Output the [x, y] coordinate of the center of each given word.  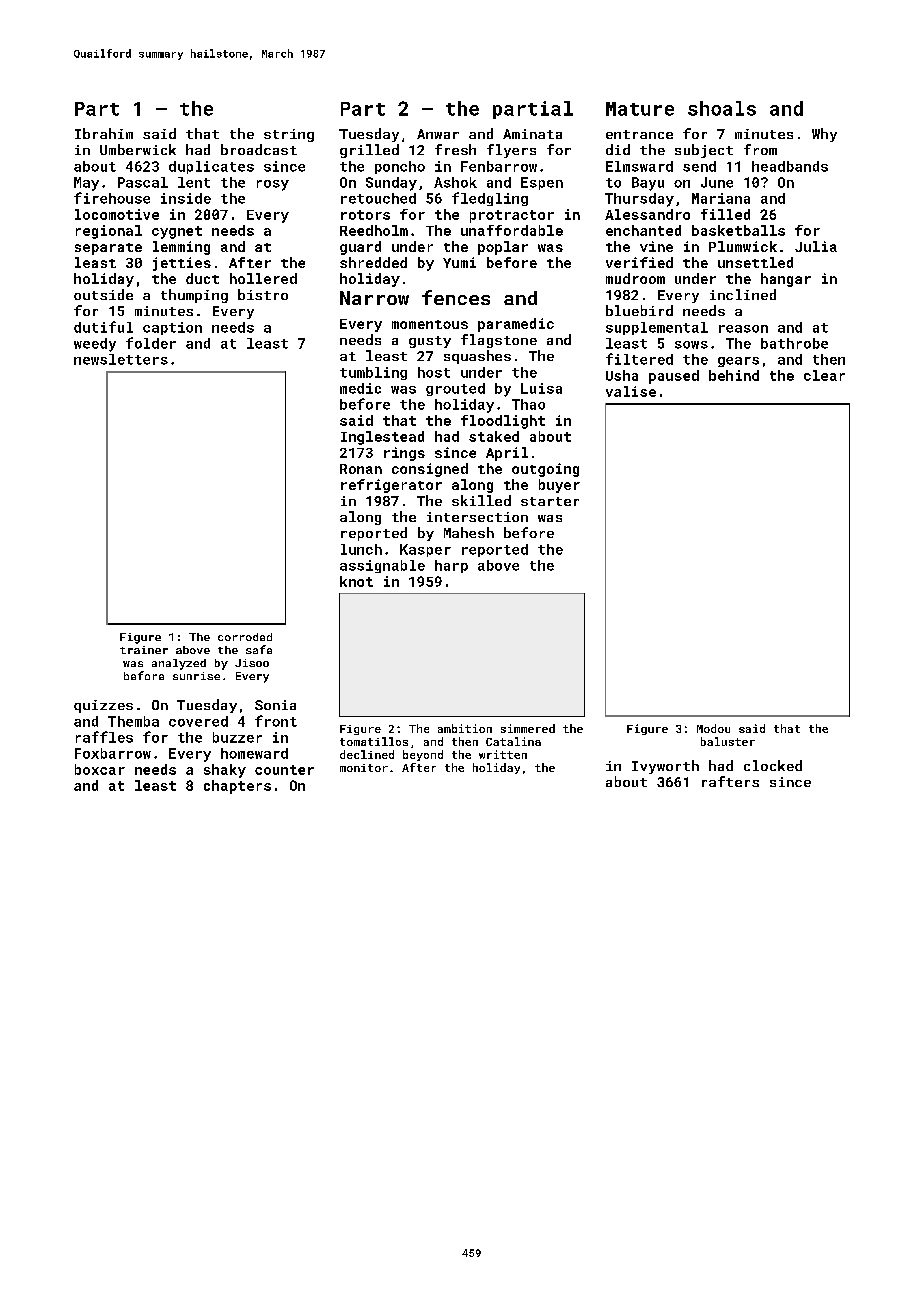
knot [356, 581]
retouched [378, 198]
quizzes [103, 706]
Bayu [648, 184]
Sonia [275, 705]
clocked [773, 765]
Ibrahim [104, 133]
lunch [361, 549]
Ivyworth [665, 767]
